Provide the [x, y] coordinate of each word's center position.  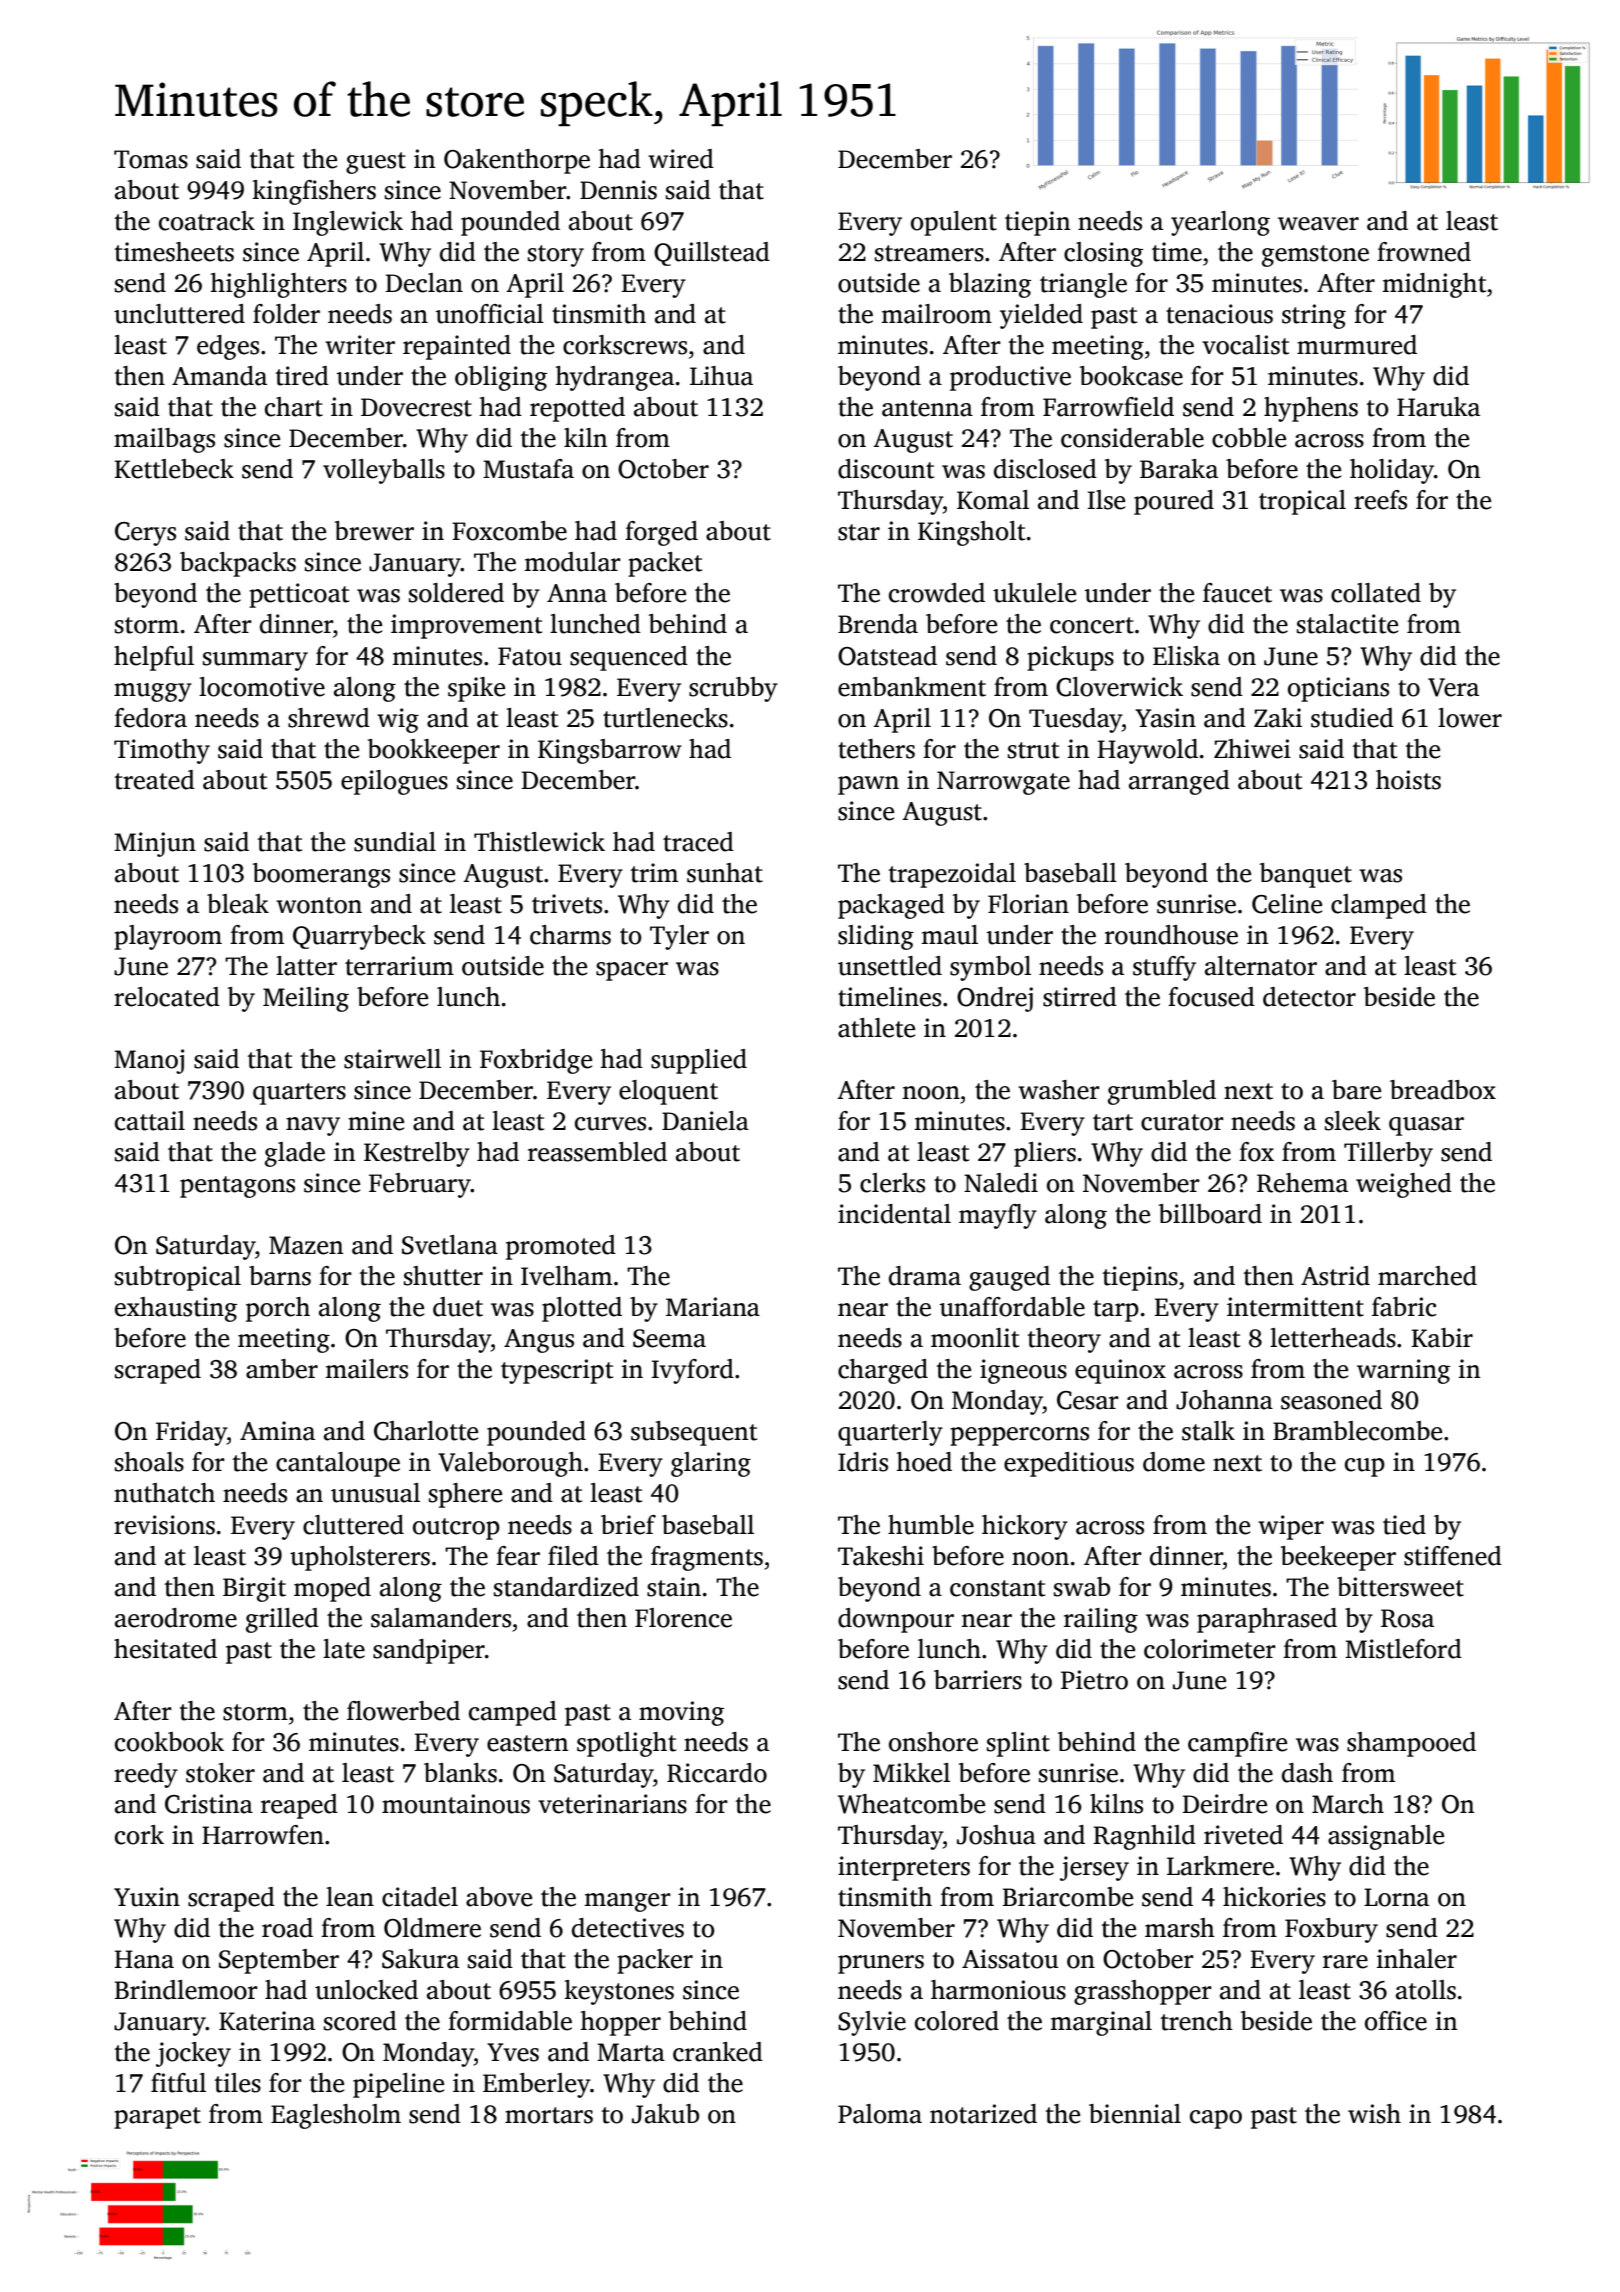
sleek [1353, 1121]
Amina [277, 1431]
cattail [150, 1121]
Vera [1453, 687]
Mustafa [528, 469]
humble [931, 1525]
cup [1365, 1467]
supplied [699, 1061]
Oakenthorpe [517, 161]
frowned [1424, 252]
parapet [157, 2118]
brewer [374, 531]
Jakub [665, 2114]
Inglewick [348, 223]
